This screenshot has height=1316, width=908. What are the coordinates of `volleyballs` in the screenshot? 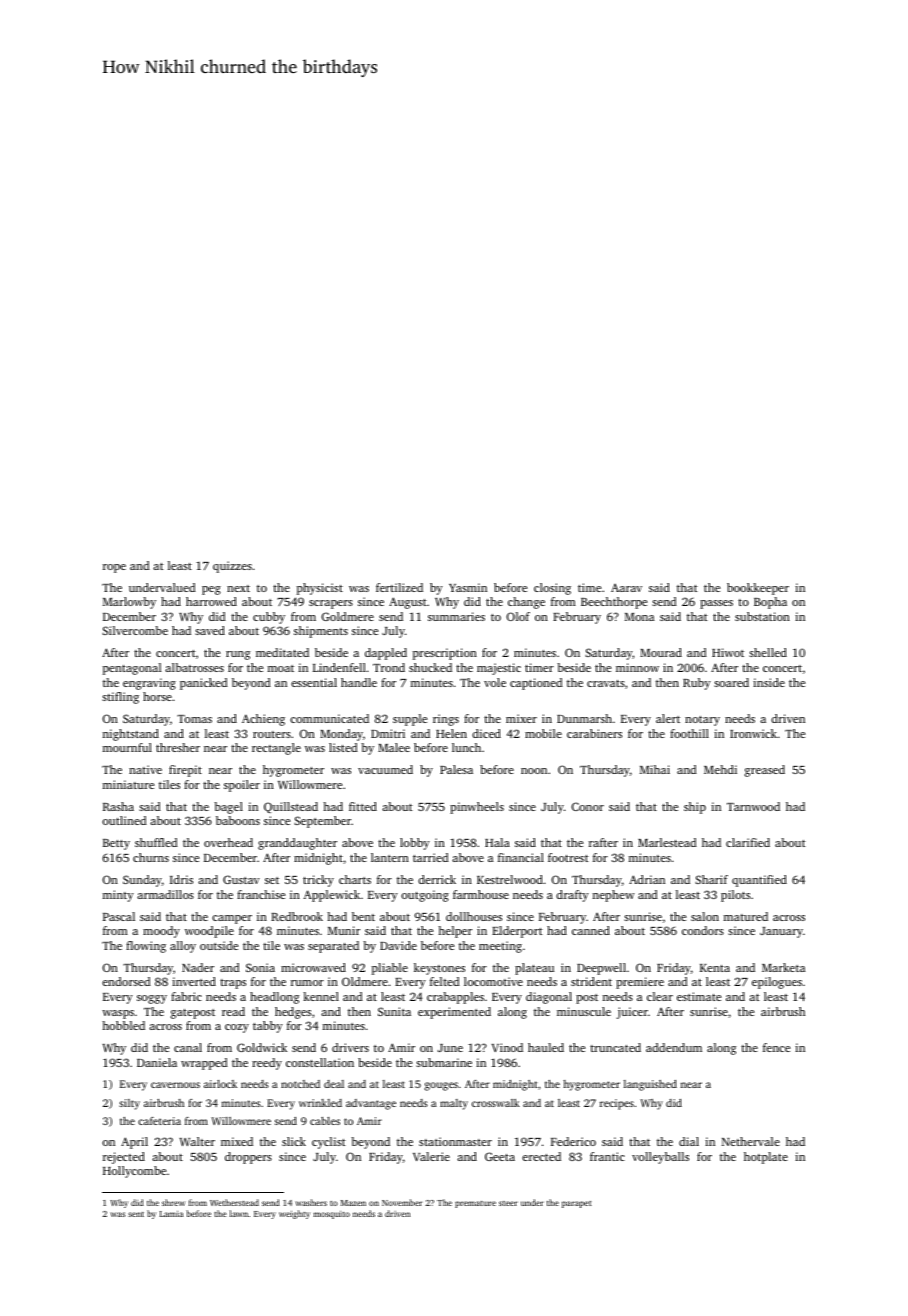 It's located at (660, 1158).
